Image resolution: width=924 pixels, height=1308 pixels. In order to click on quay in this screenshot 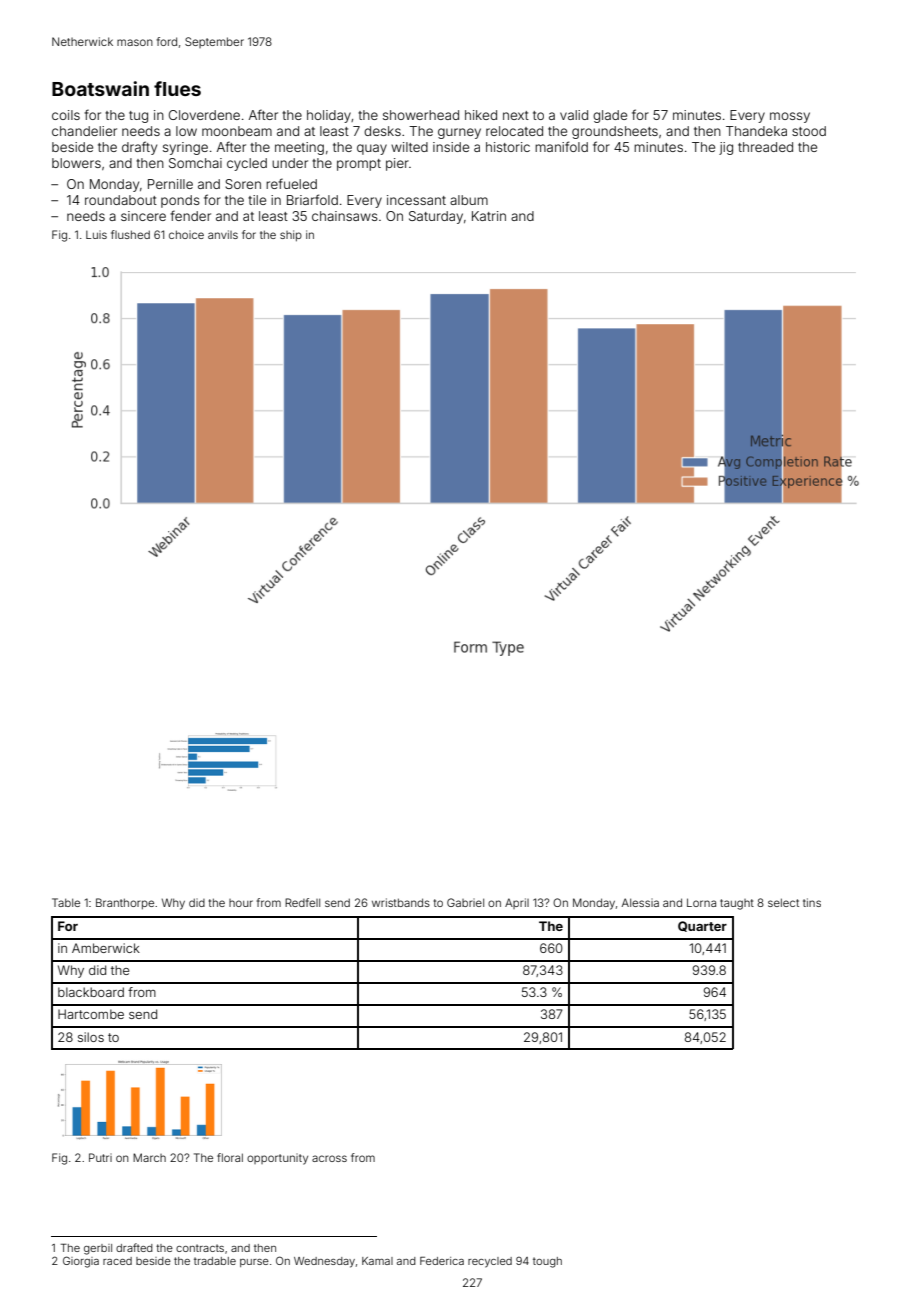, I will do `click(372, 149)`.
